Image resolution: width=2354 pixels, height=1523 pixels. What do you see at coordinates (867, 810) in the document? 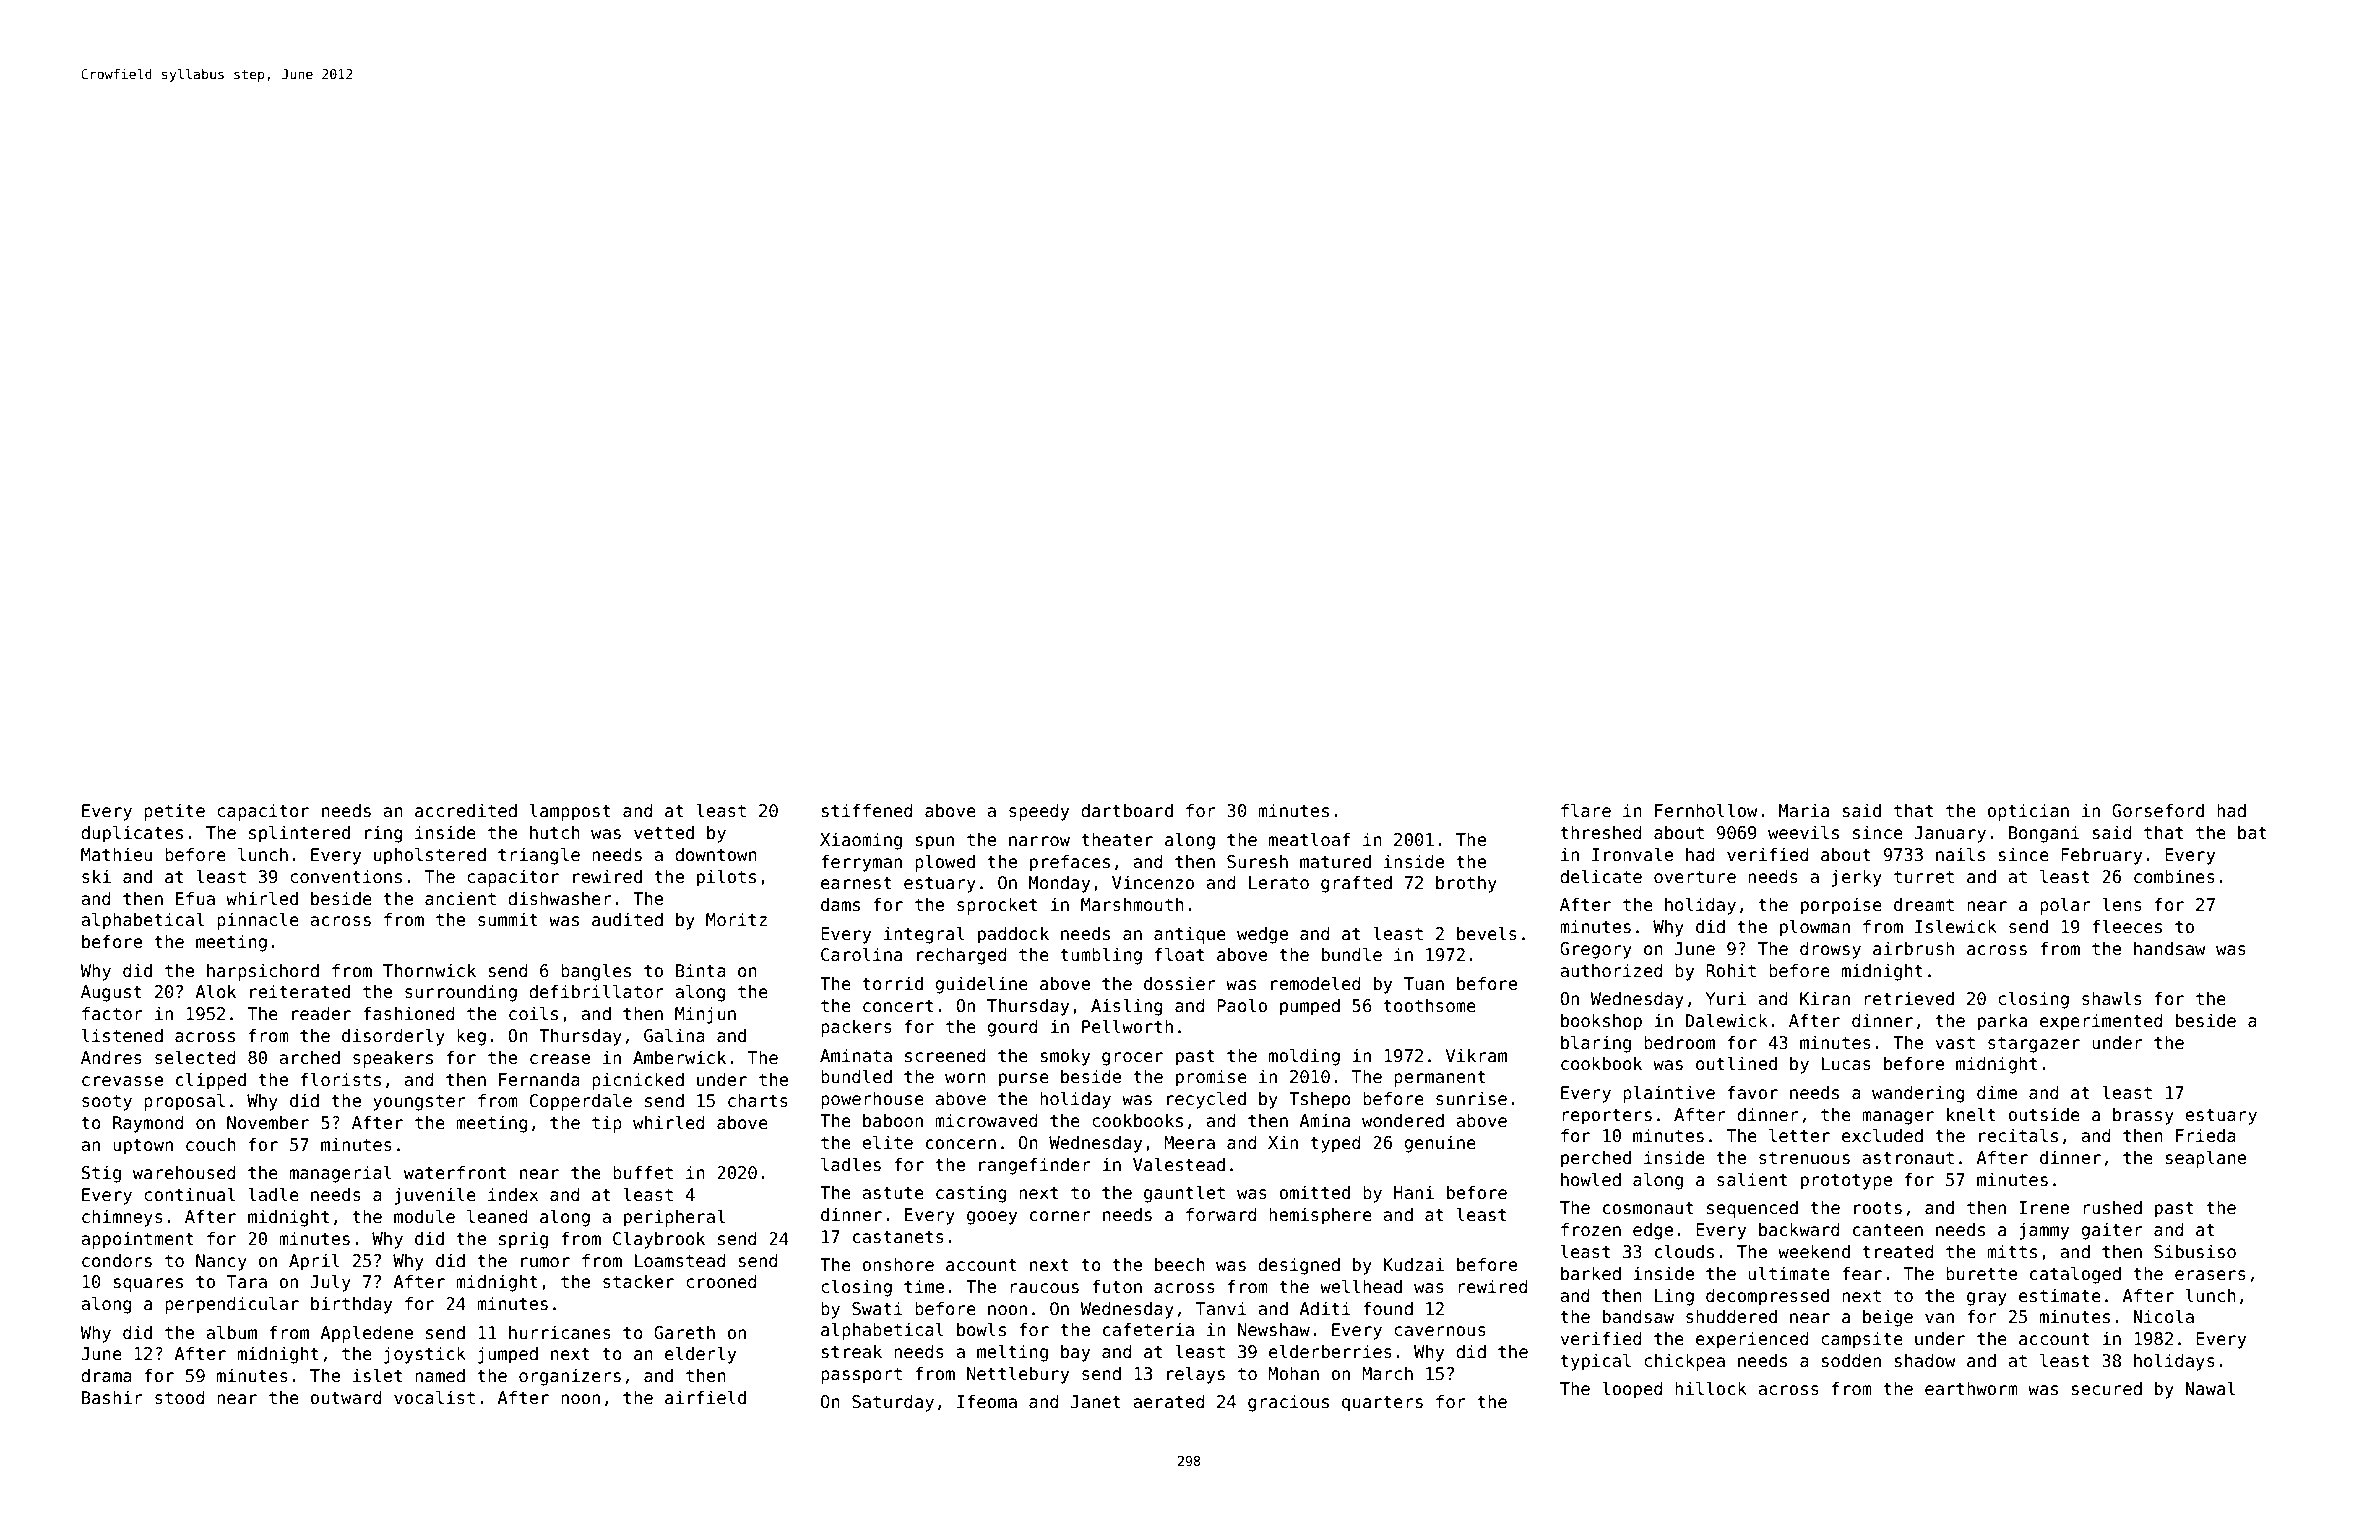
I see `stiffened` at bounding box center [867, 810].
